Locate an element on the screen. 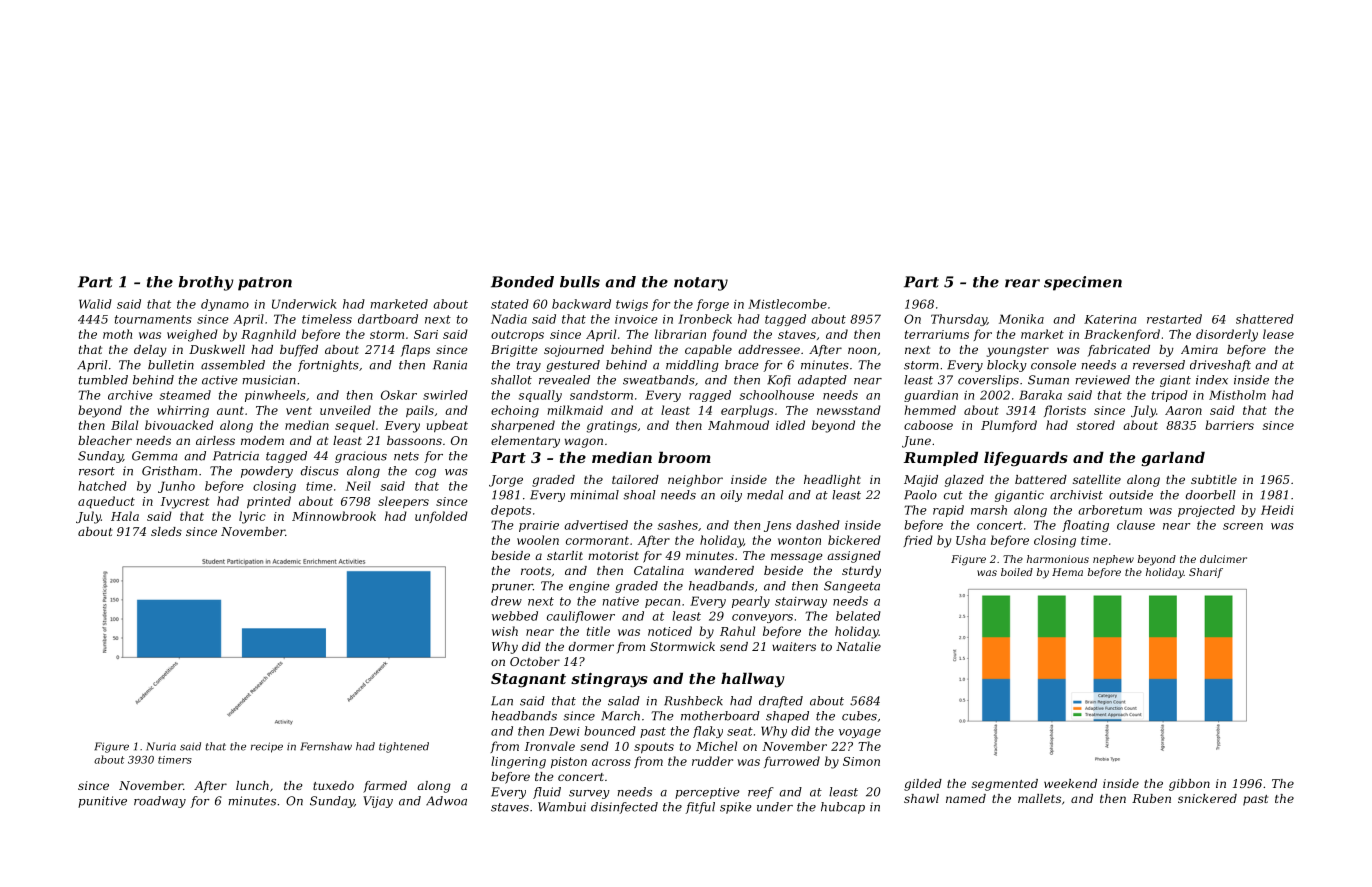 The height and width of the screenshot is (887, 1372). pecan is located at coordinates (662, 603).
